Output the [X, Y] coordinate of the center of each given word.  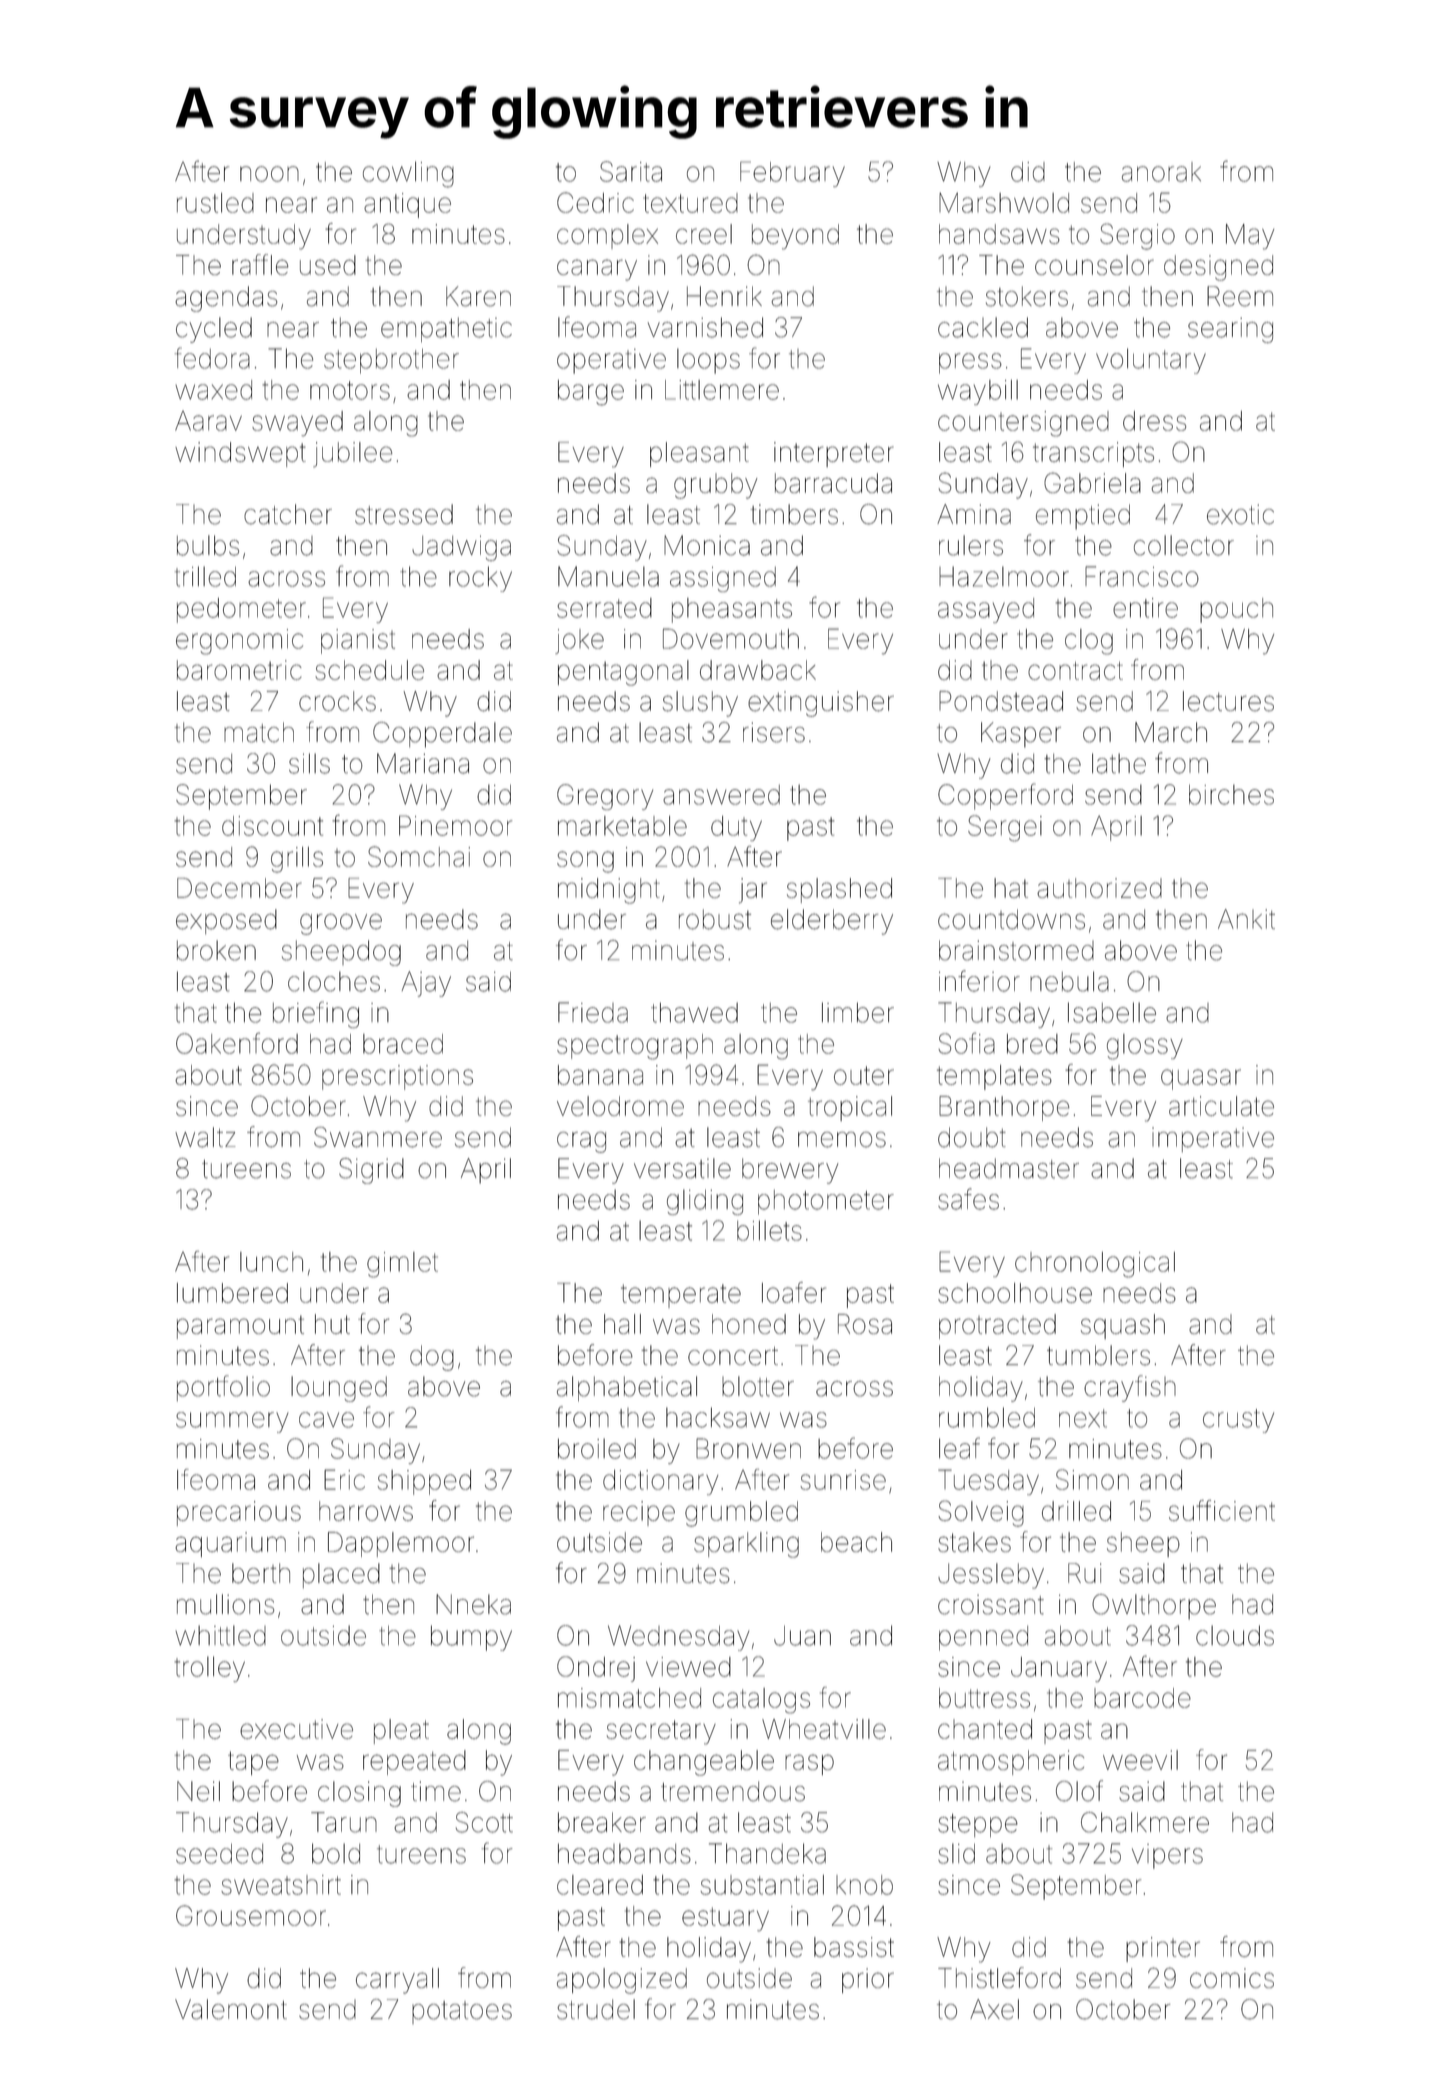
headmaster [1009, 1168]
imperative [1213, 1139]
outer [864, 1075]
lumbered [232, 1293]
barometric [239, 670]
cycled [214, 330]
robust [715, 919]
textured [690, 203]
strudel [596, 2009]
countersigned [1023, 424]
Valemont [231, 2009]
